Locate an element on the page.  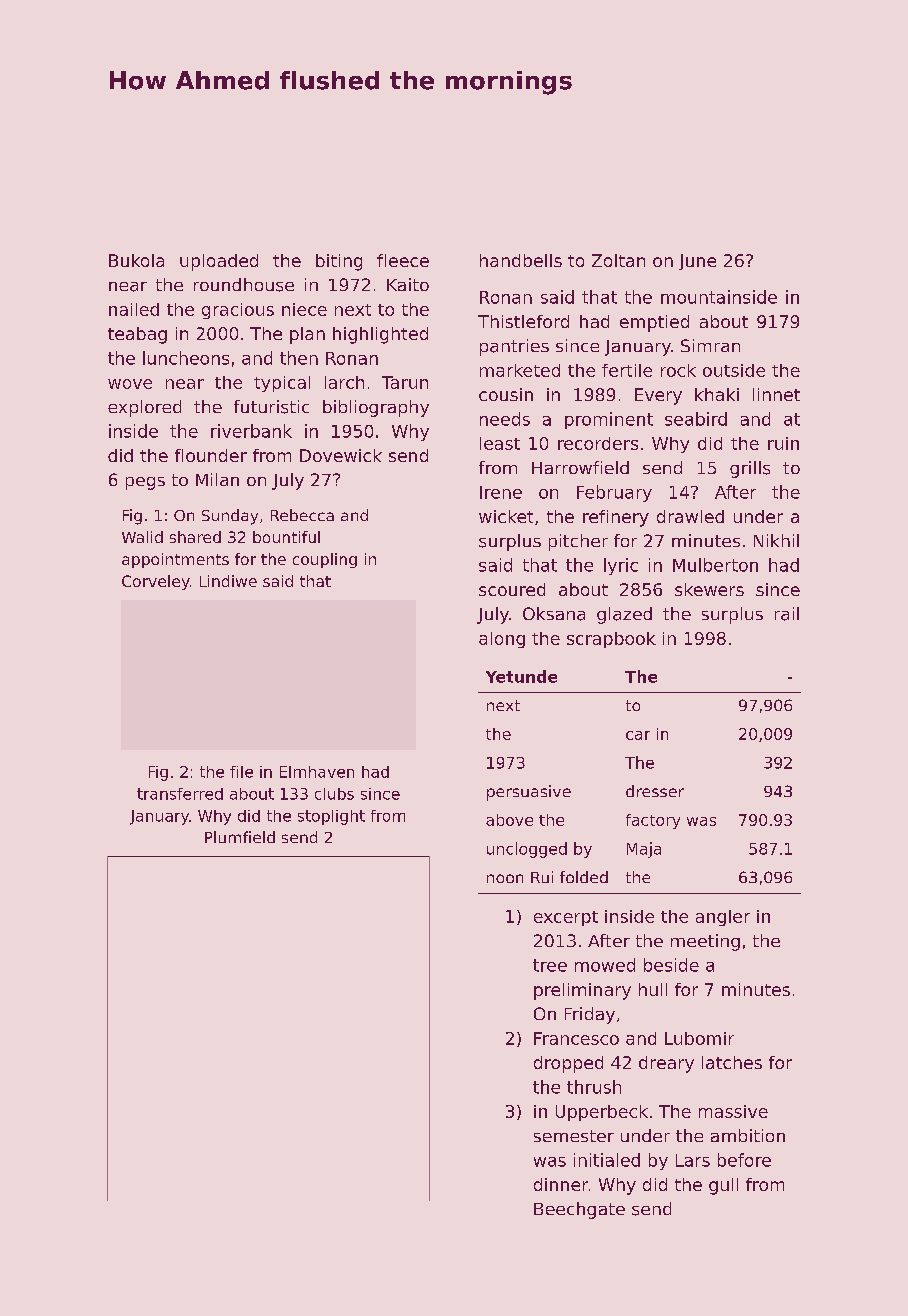
biting is located at coordinates (339, 262).
